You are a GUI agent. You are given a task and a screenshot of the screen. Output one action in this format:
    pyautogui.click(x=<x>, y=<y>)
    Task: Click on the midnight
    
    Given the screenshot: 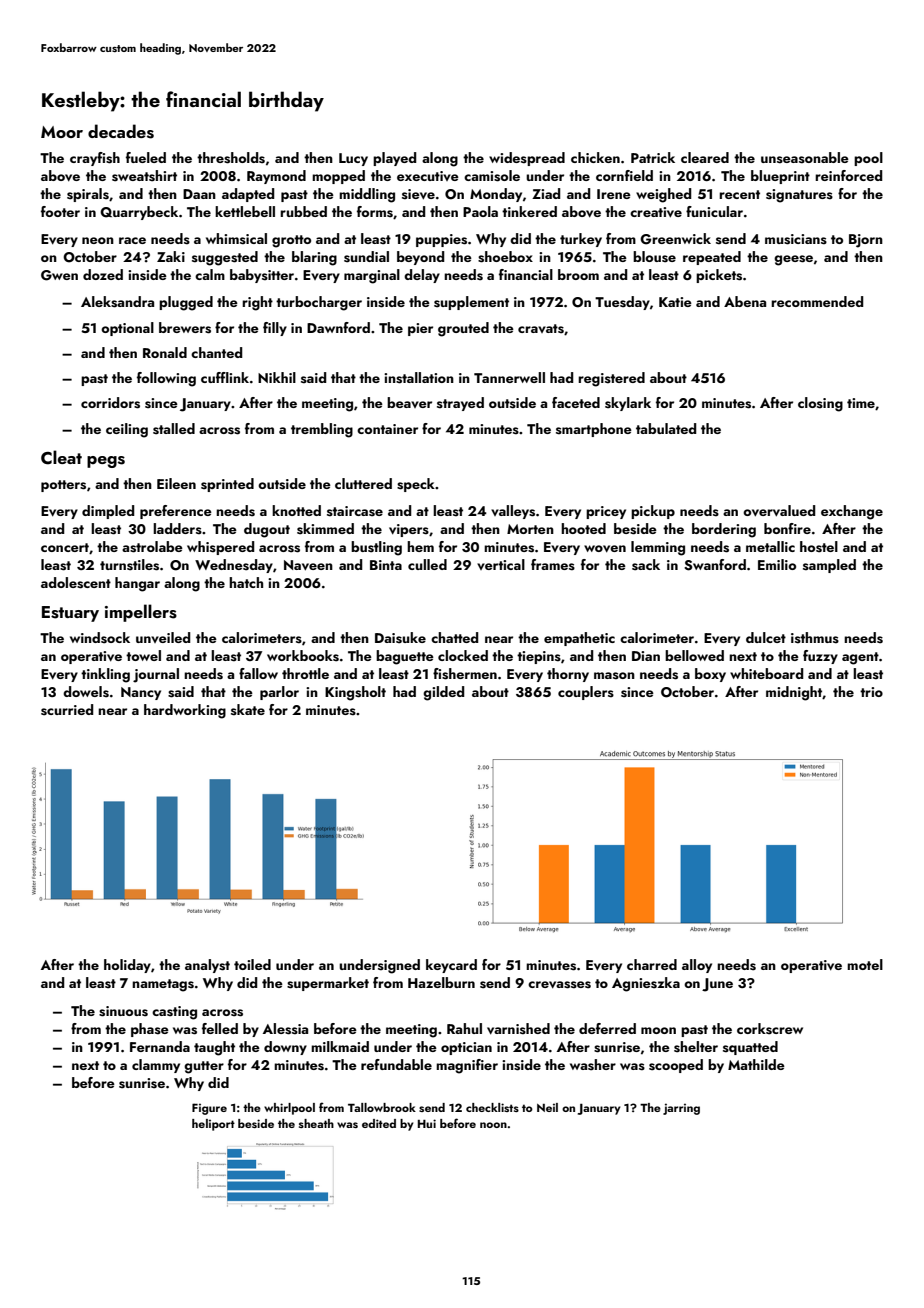 What is the action you would take?
    pyautogui.click(x=794, y=693)
